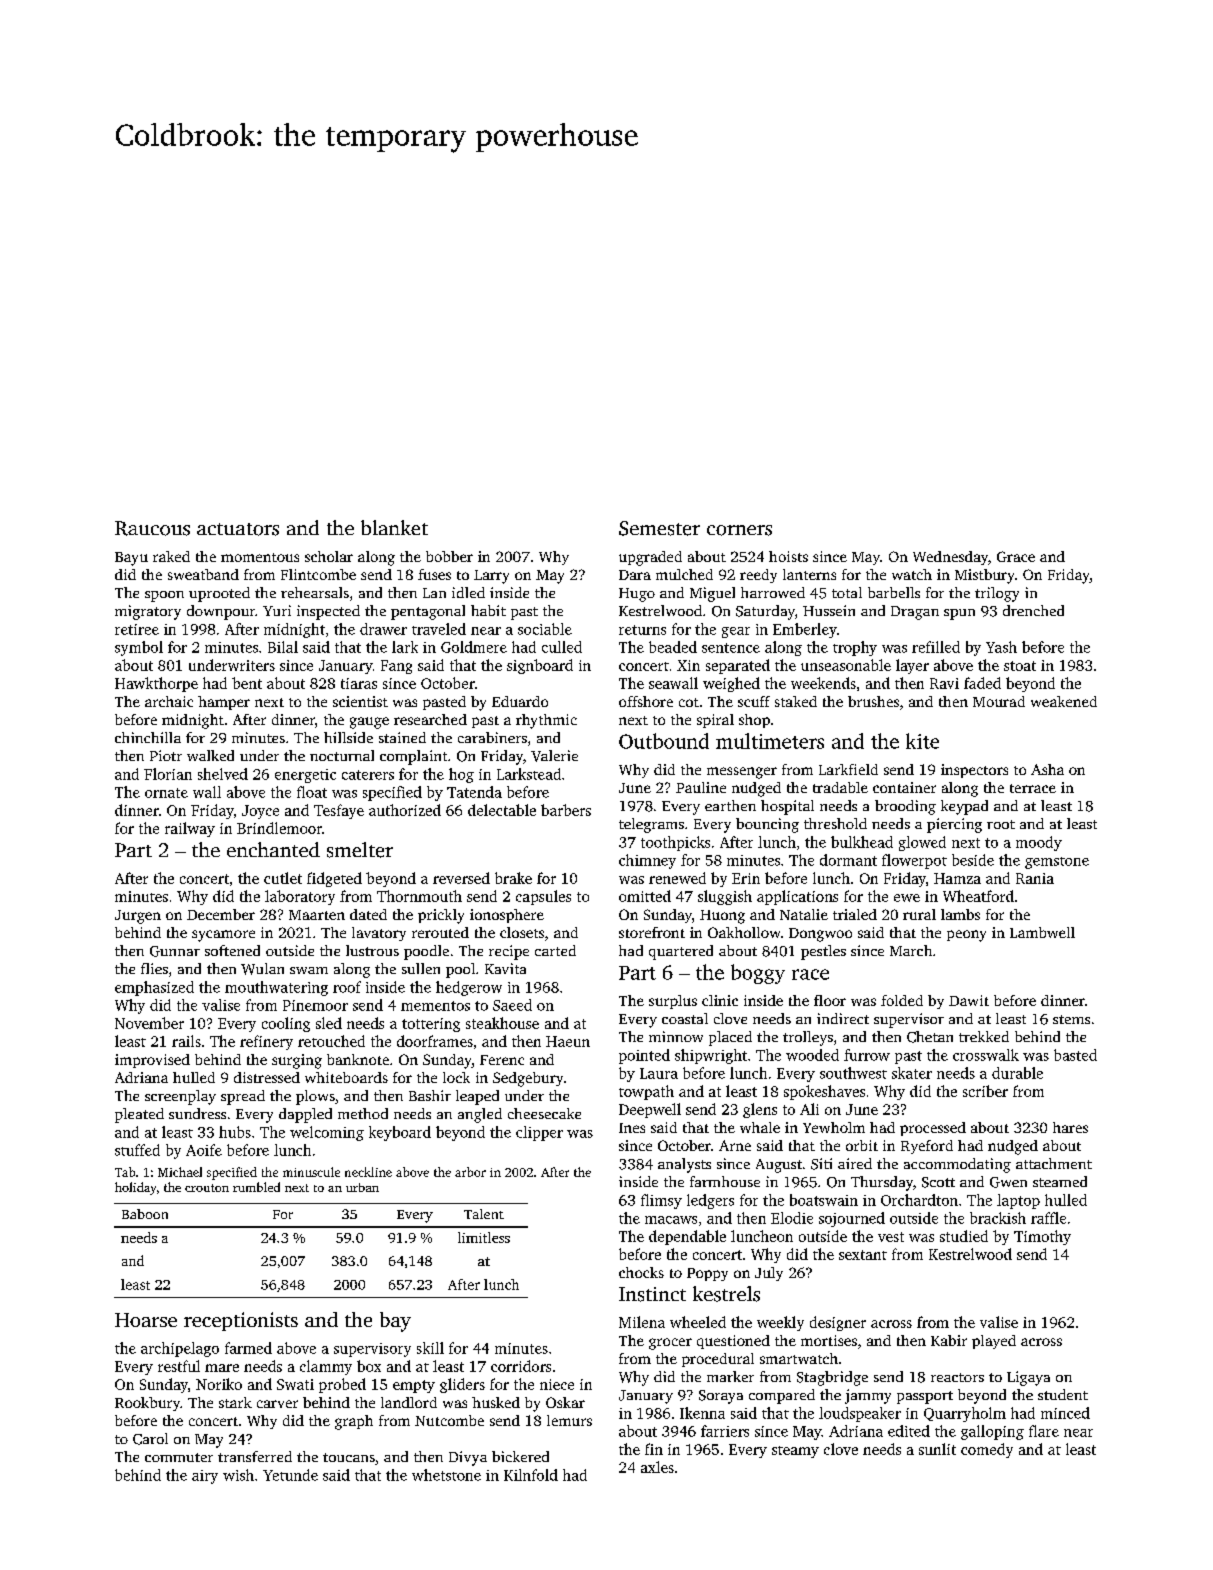  What do you see at coordinates (853, 1073) in the screenshot?
I see `southwest` at bounding box center [853, 1073].
